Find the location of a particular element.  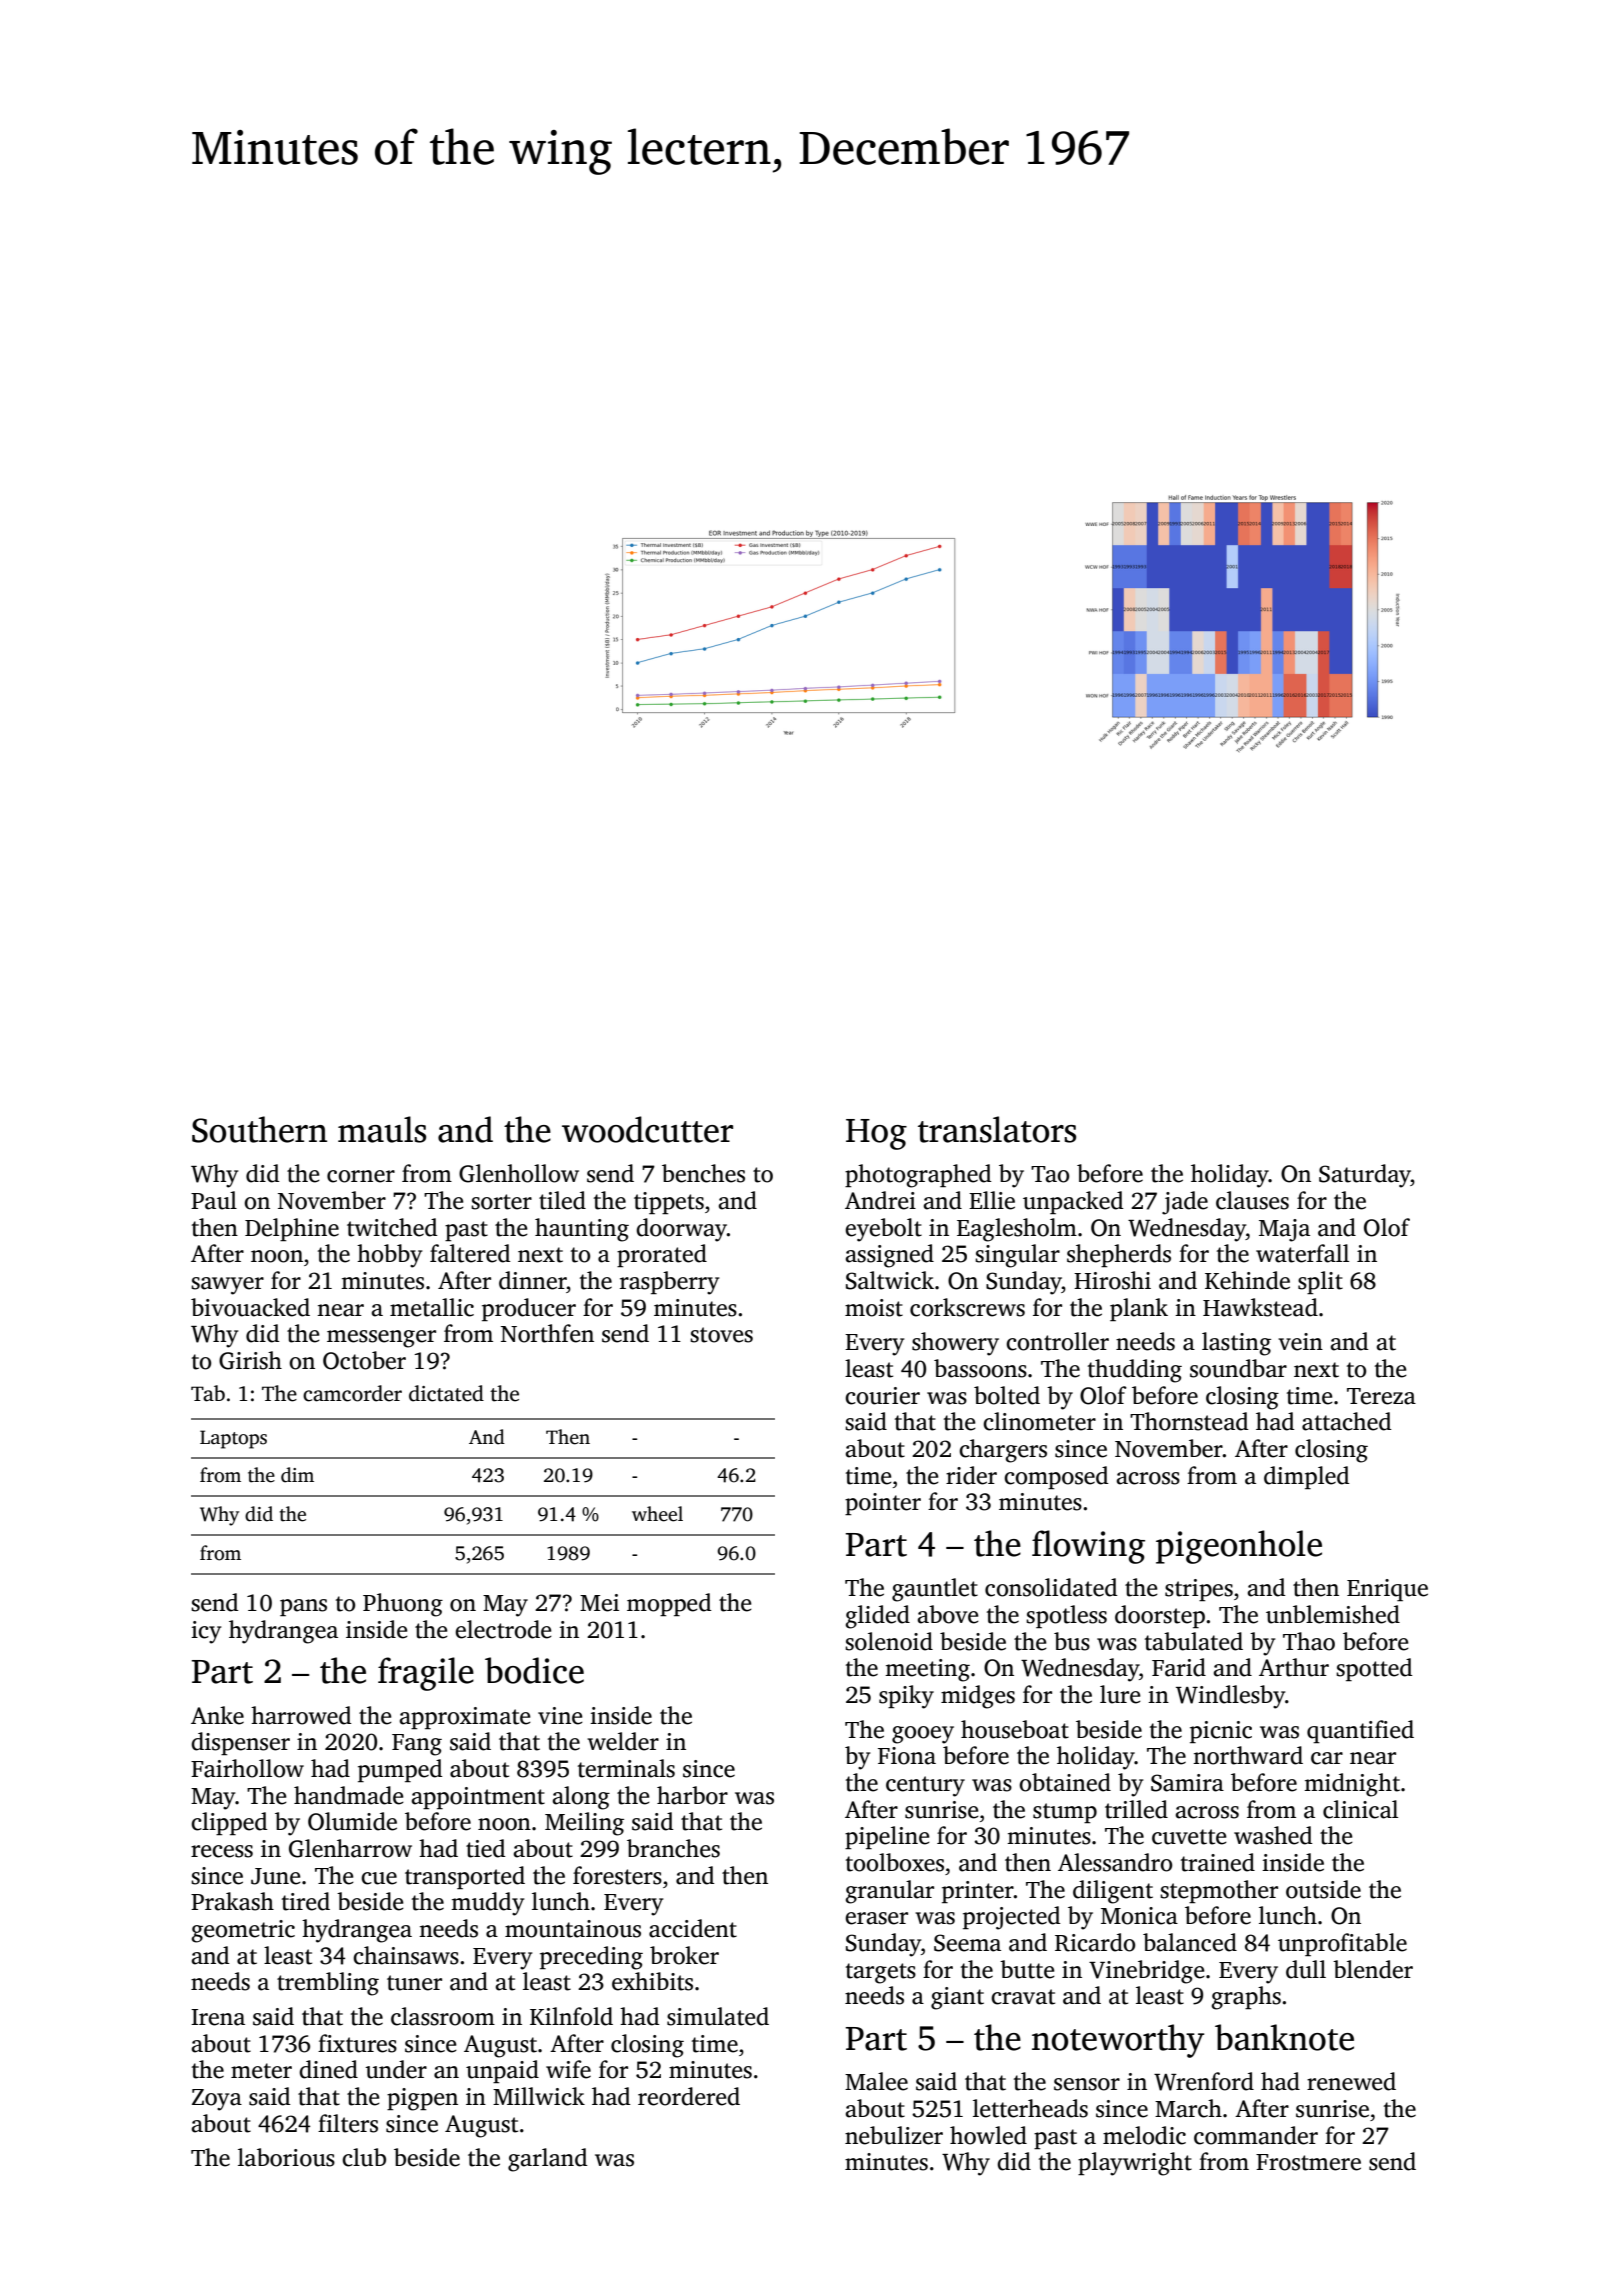

mopped is located at coordinates (669, 1604).
